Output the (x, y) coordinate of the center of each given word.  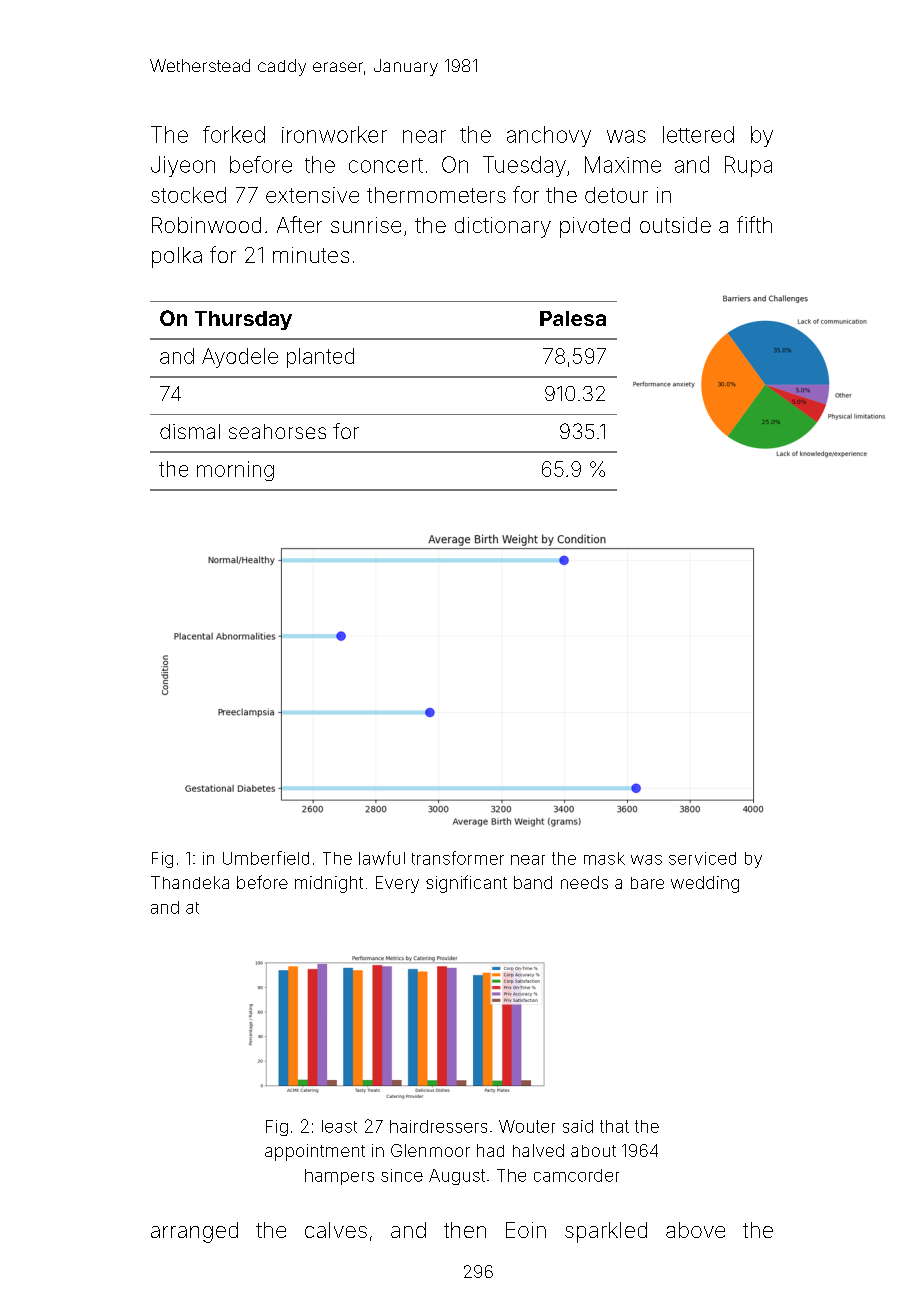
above (695, 1230)
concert (386, 165)
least (339, 1126)
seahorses (277, 431)
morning (235, 471)
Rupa (748, 166)
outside (675, 225)
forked (234, 134)
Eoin (526, 1230)
